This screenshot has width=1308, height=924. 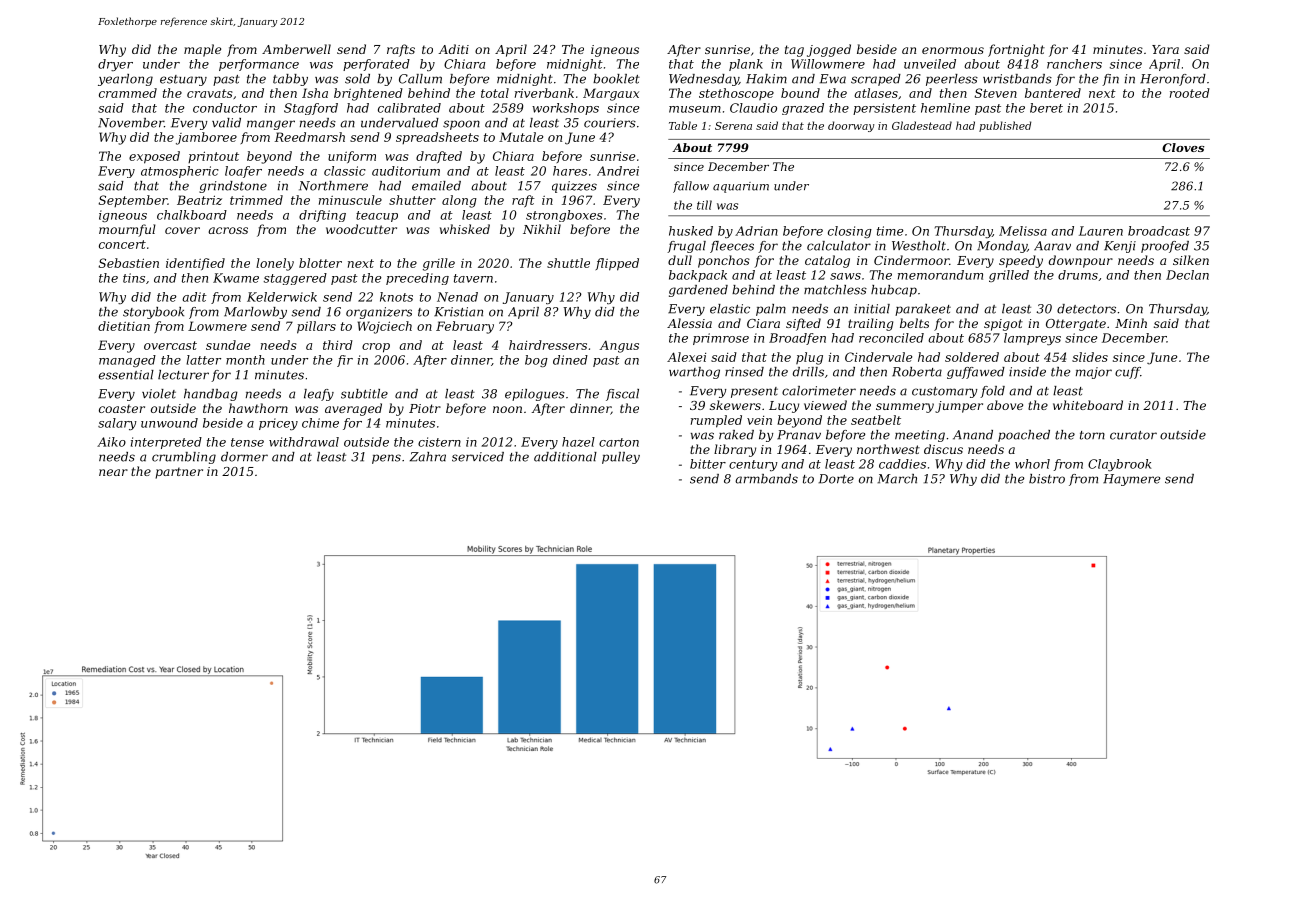 I want to click on detectors, so click(x=1086, y=309).
